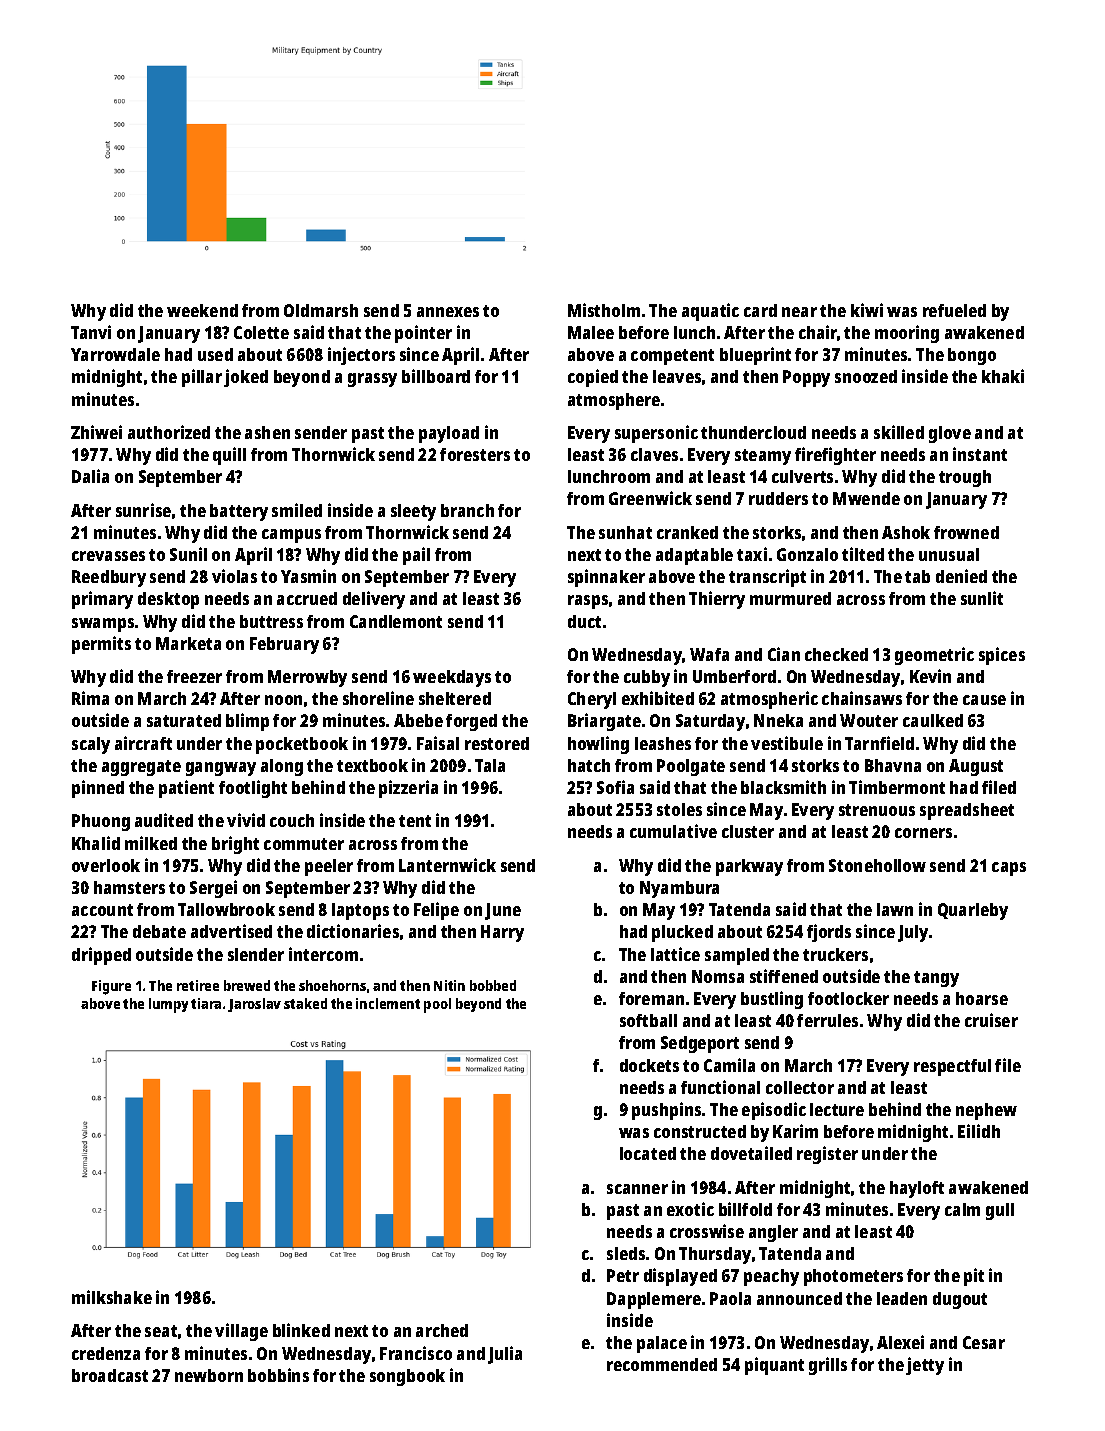  Describe the element at coordinates (291, 536) in the page. I see `campus` at that location.
